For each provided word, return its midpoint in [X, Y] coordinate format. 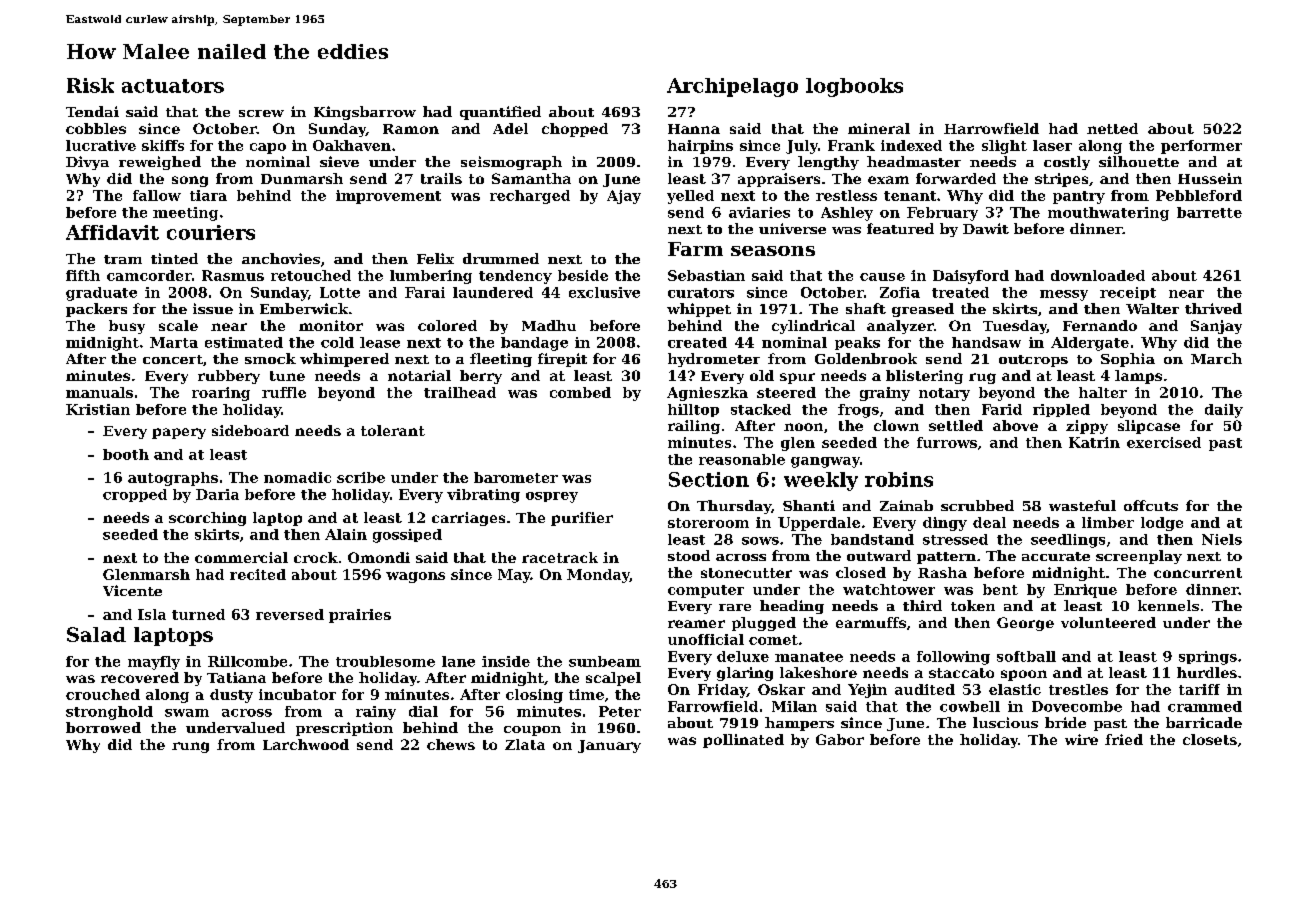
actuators [173, 86]
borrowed [103, 727]
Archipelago [732, 87]
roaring [221, 394]
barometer [516, 477]
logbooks [854, 87]
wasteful [1082, 505]
